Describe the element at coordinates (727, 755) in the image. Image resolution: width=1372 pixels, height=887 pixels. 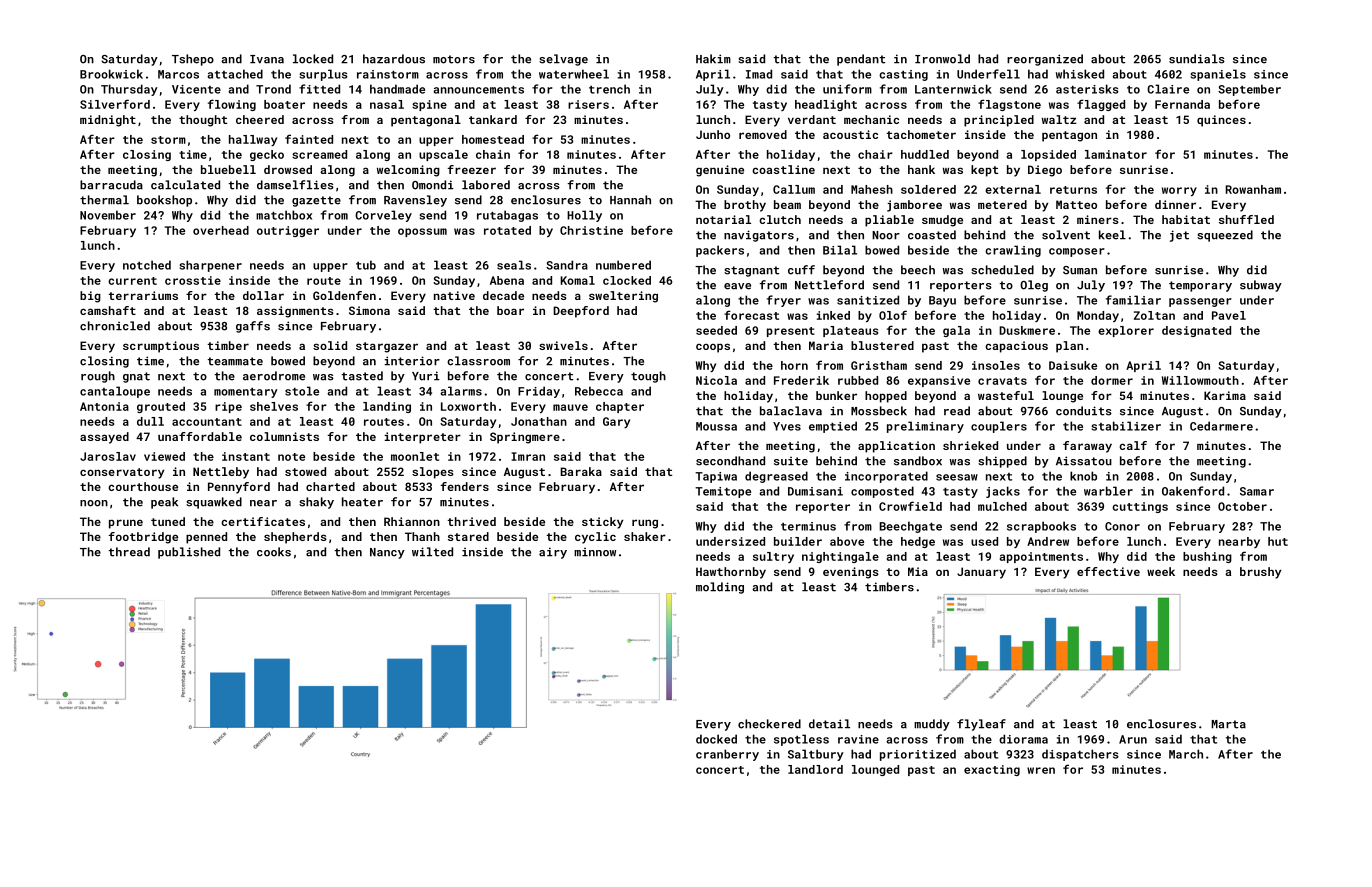
I see `cranberry` at that location.
